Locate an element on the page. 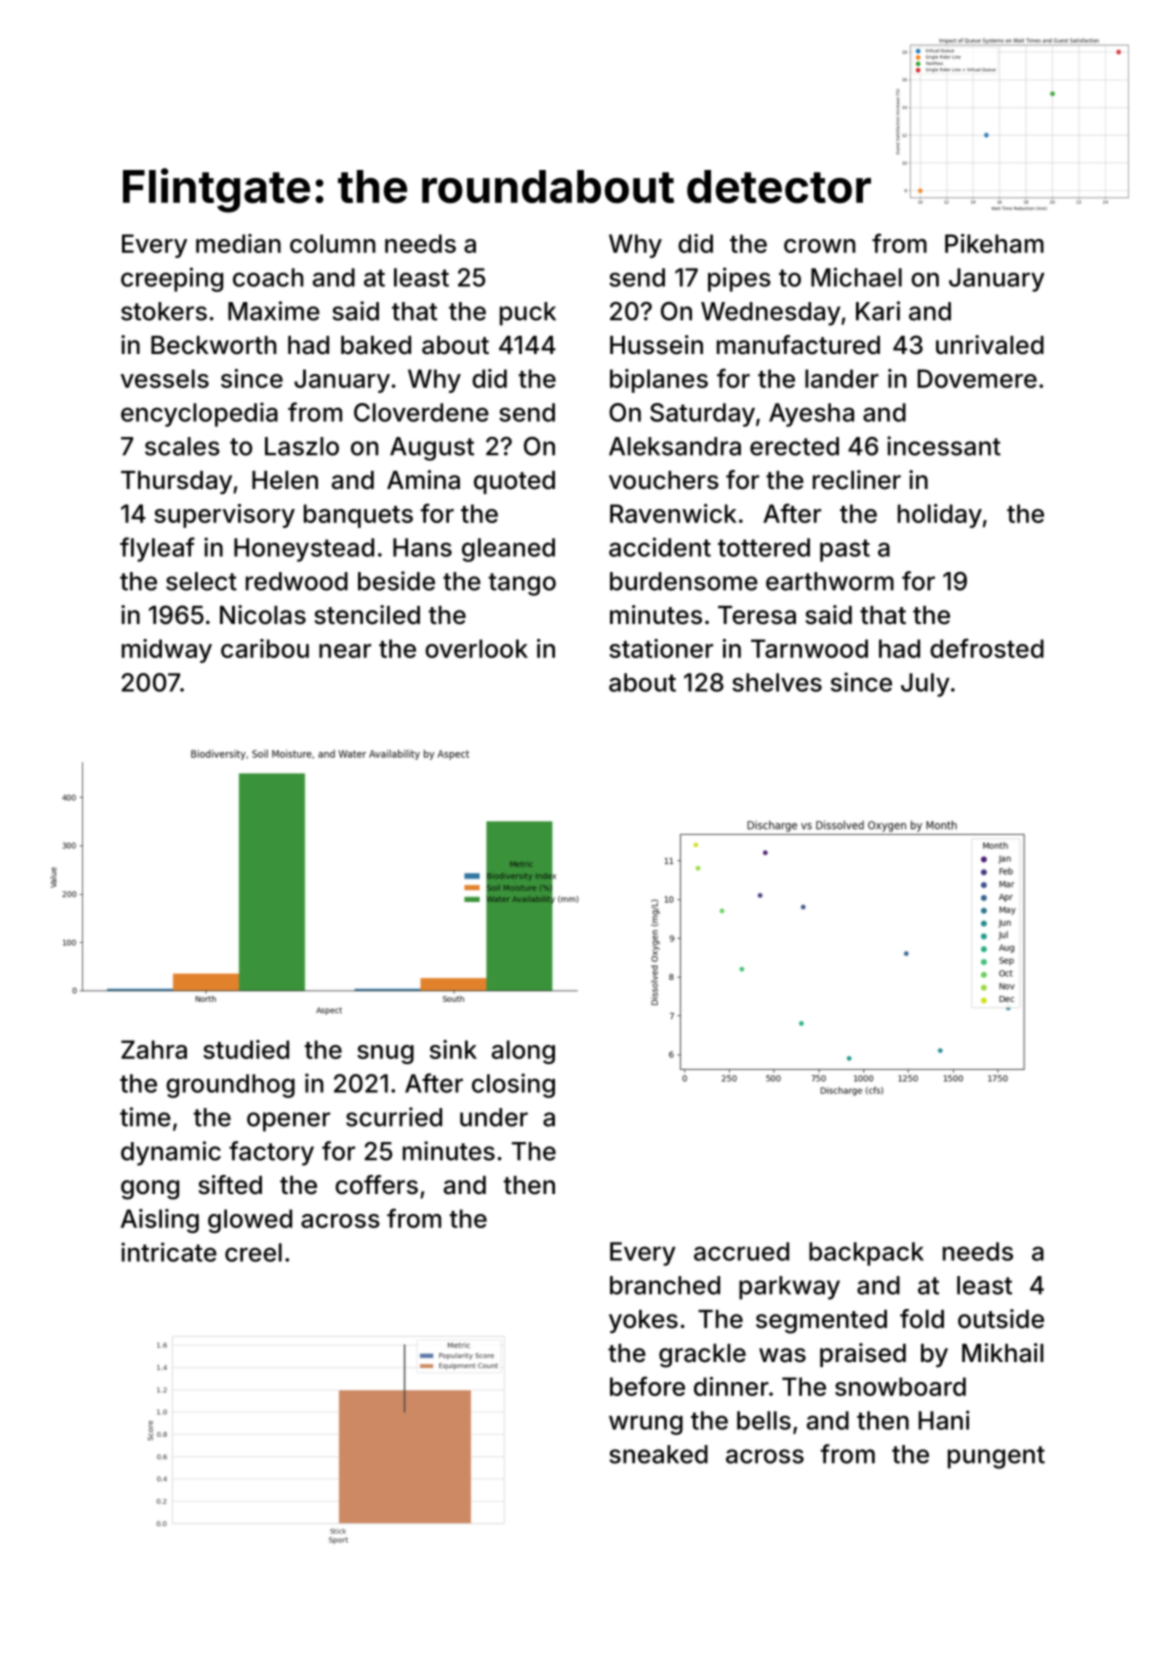 The width and height of the image is (1165, 1654). along is located at coordinates (523, 1052).
